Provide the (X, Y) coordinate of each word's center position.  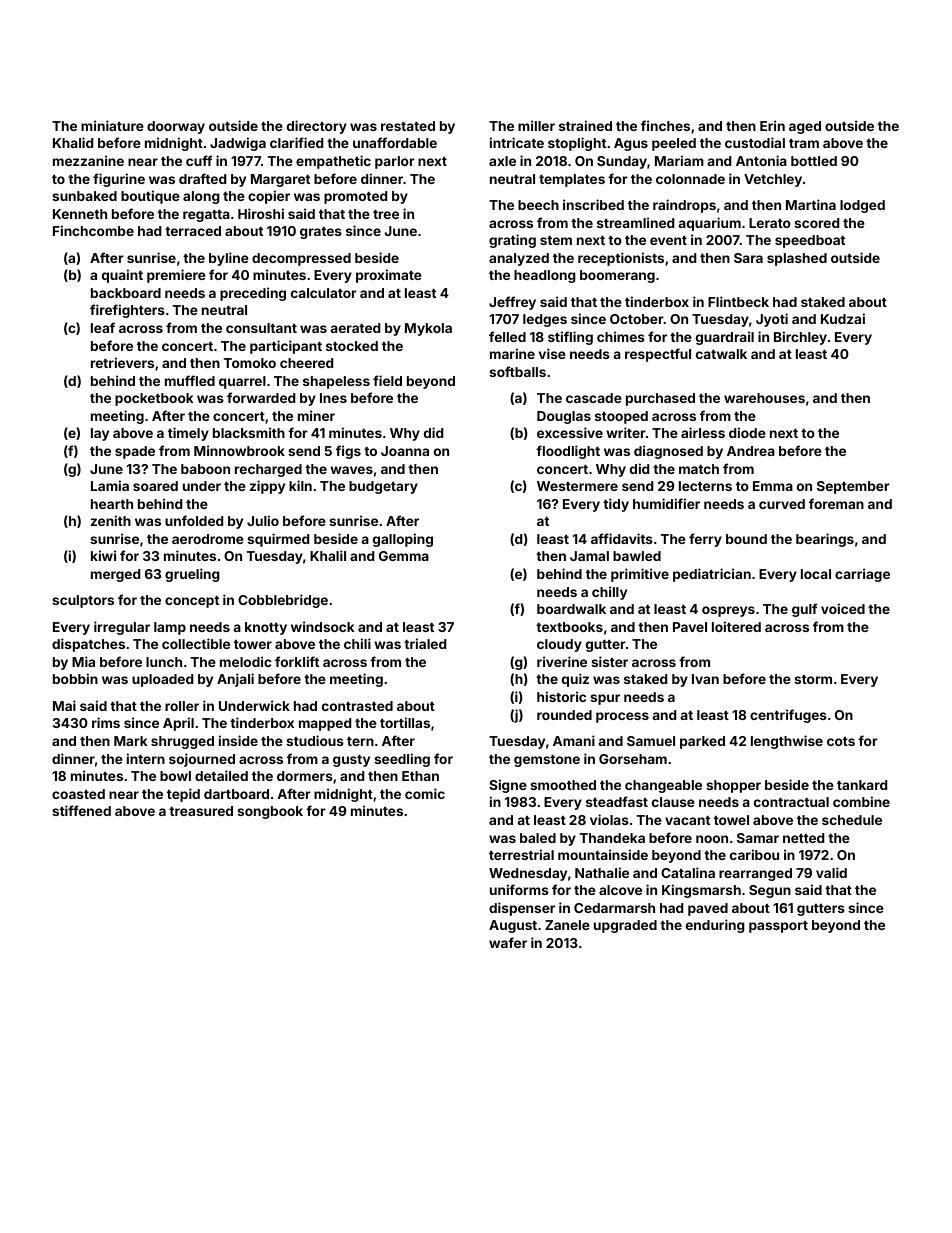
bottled (814, 161)
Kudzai (843, 318)
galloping (403, 540)
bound (746, 539)
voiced (843, 608)
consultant (261, 328)
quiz (575, 680)
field (387, 380)
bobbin (75, 678)
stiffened (81, 810)
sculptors (83, 601)
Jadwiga (238, 144)
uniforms (519, 889)
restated (408, 126)
